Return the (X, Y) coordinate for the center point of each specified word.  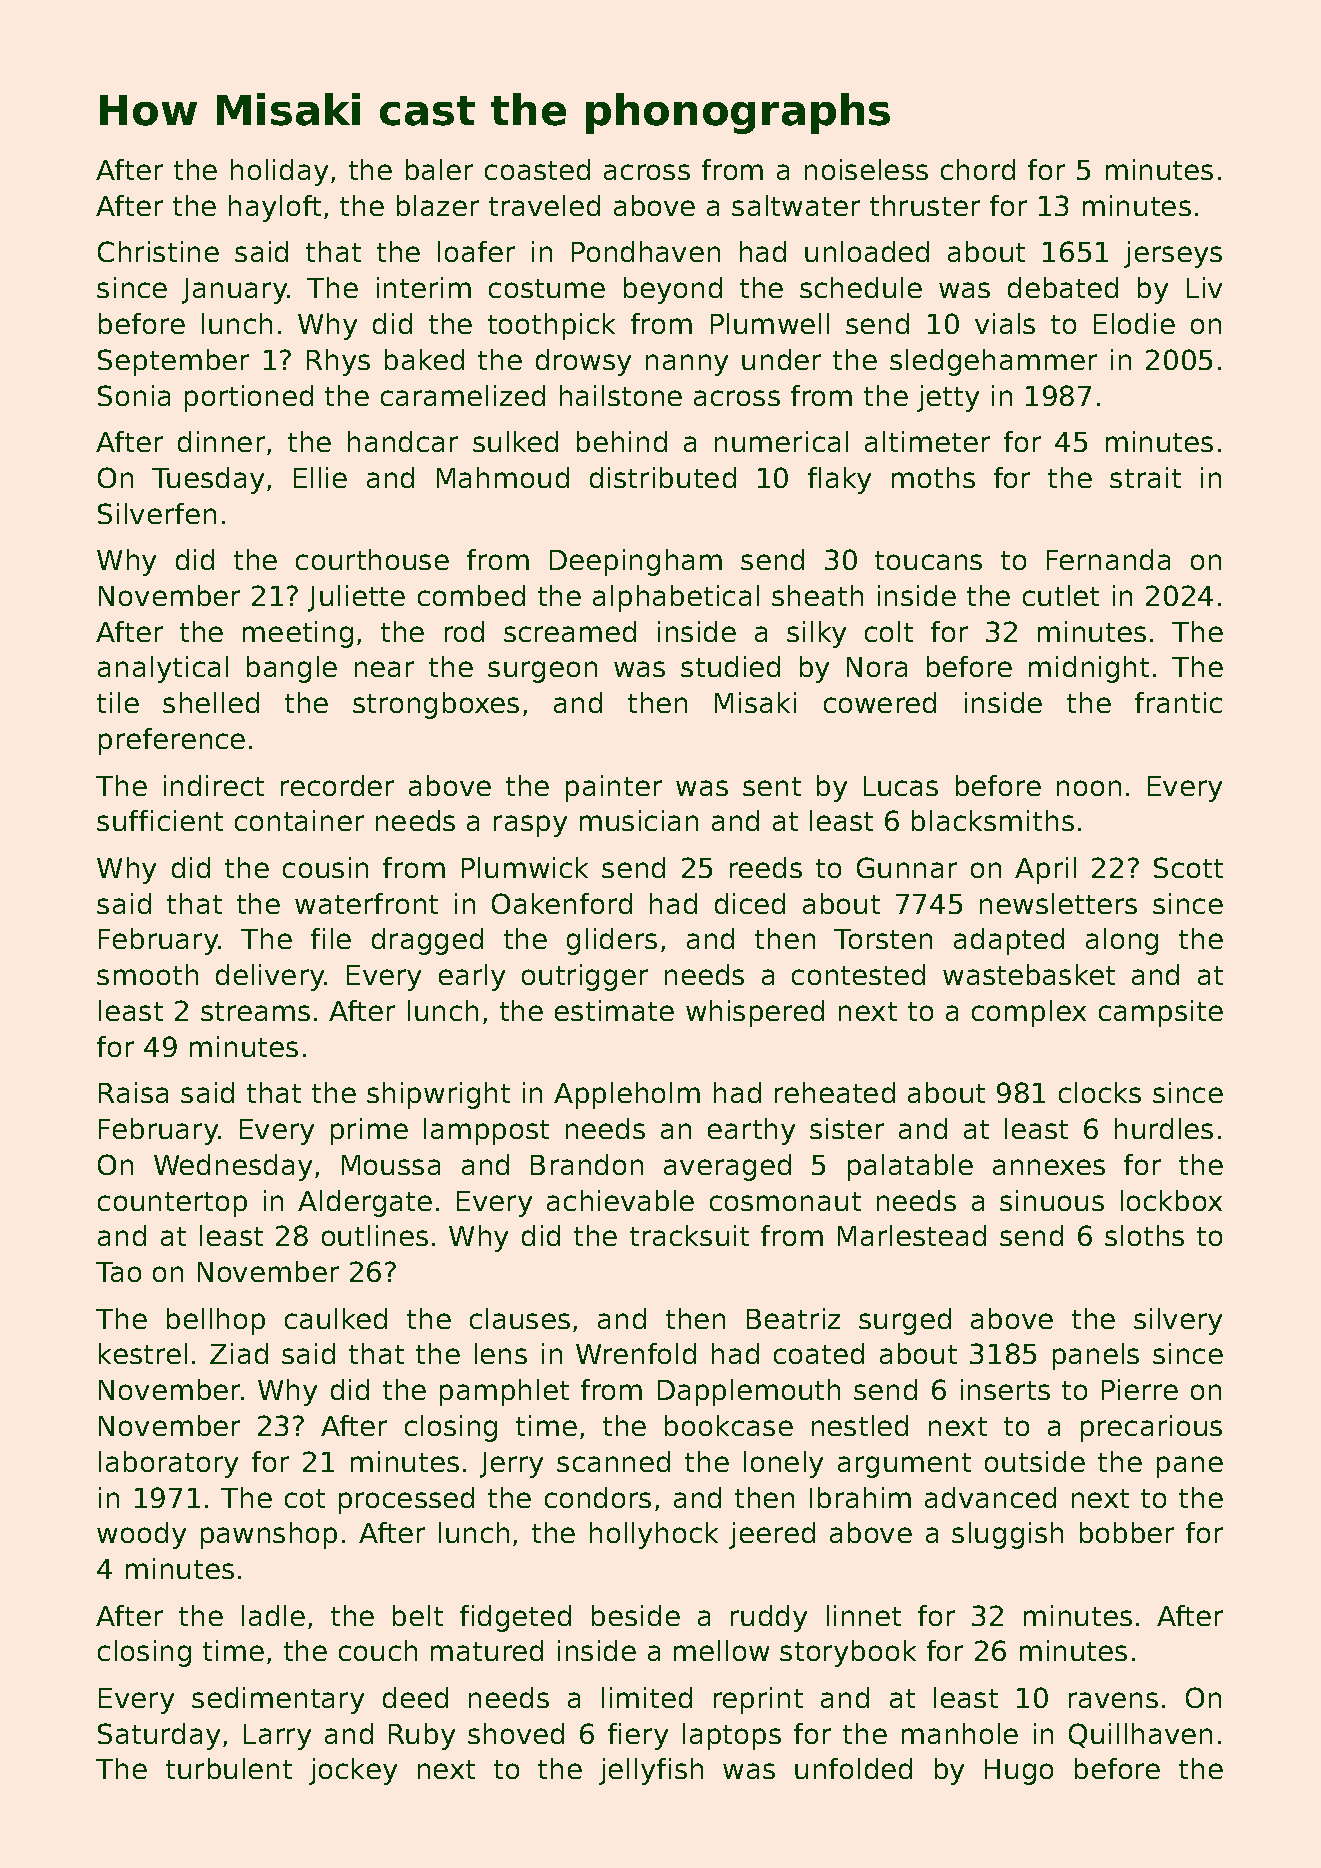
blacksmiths (993, 820)
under (781, 359)
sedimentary (278, 1700)
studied (730, 666)
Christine (158, 251)
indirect (214, 785)
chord (978, 169)
